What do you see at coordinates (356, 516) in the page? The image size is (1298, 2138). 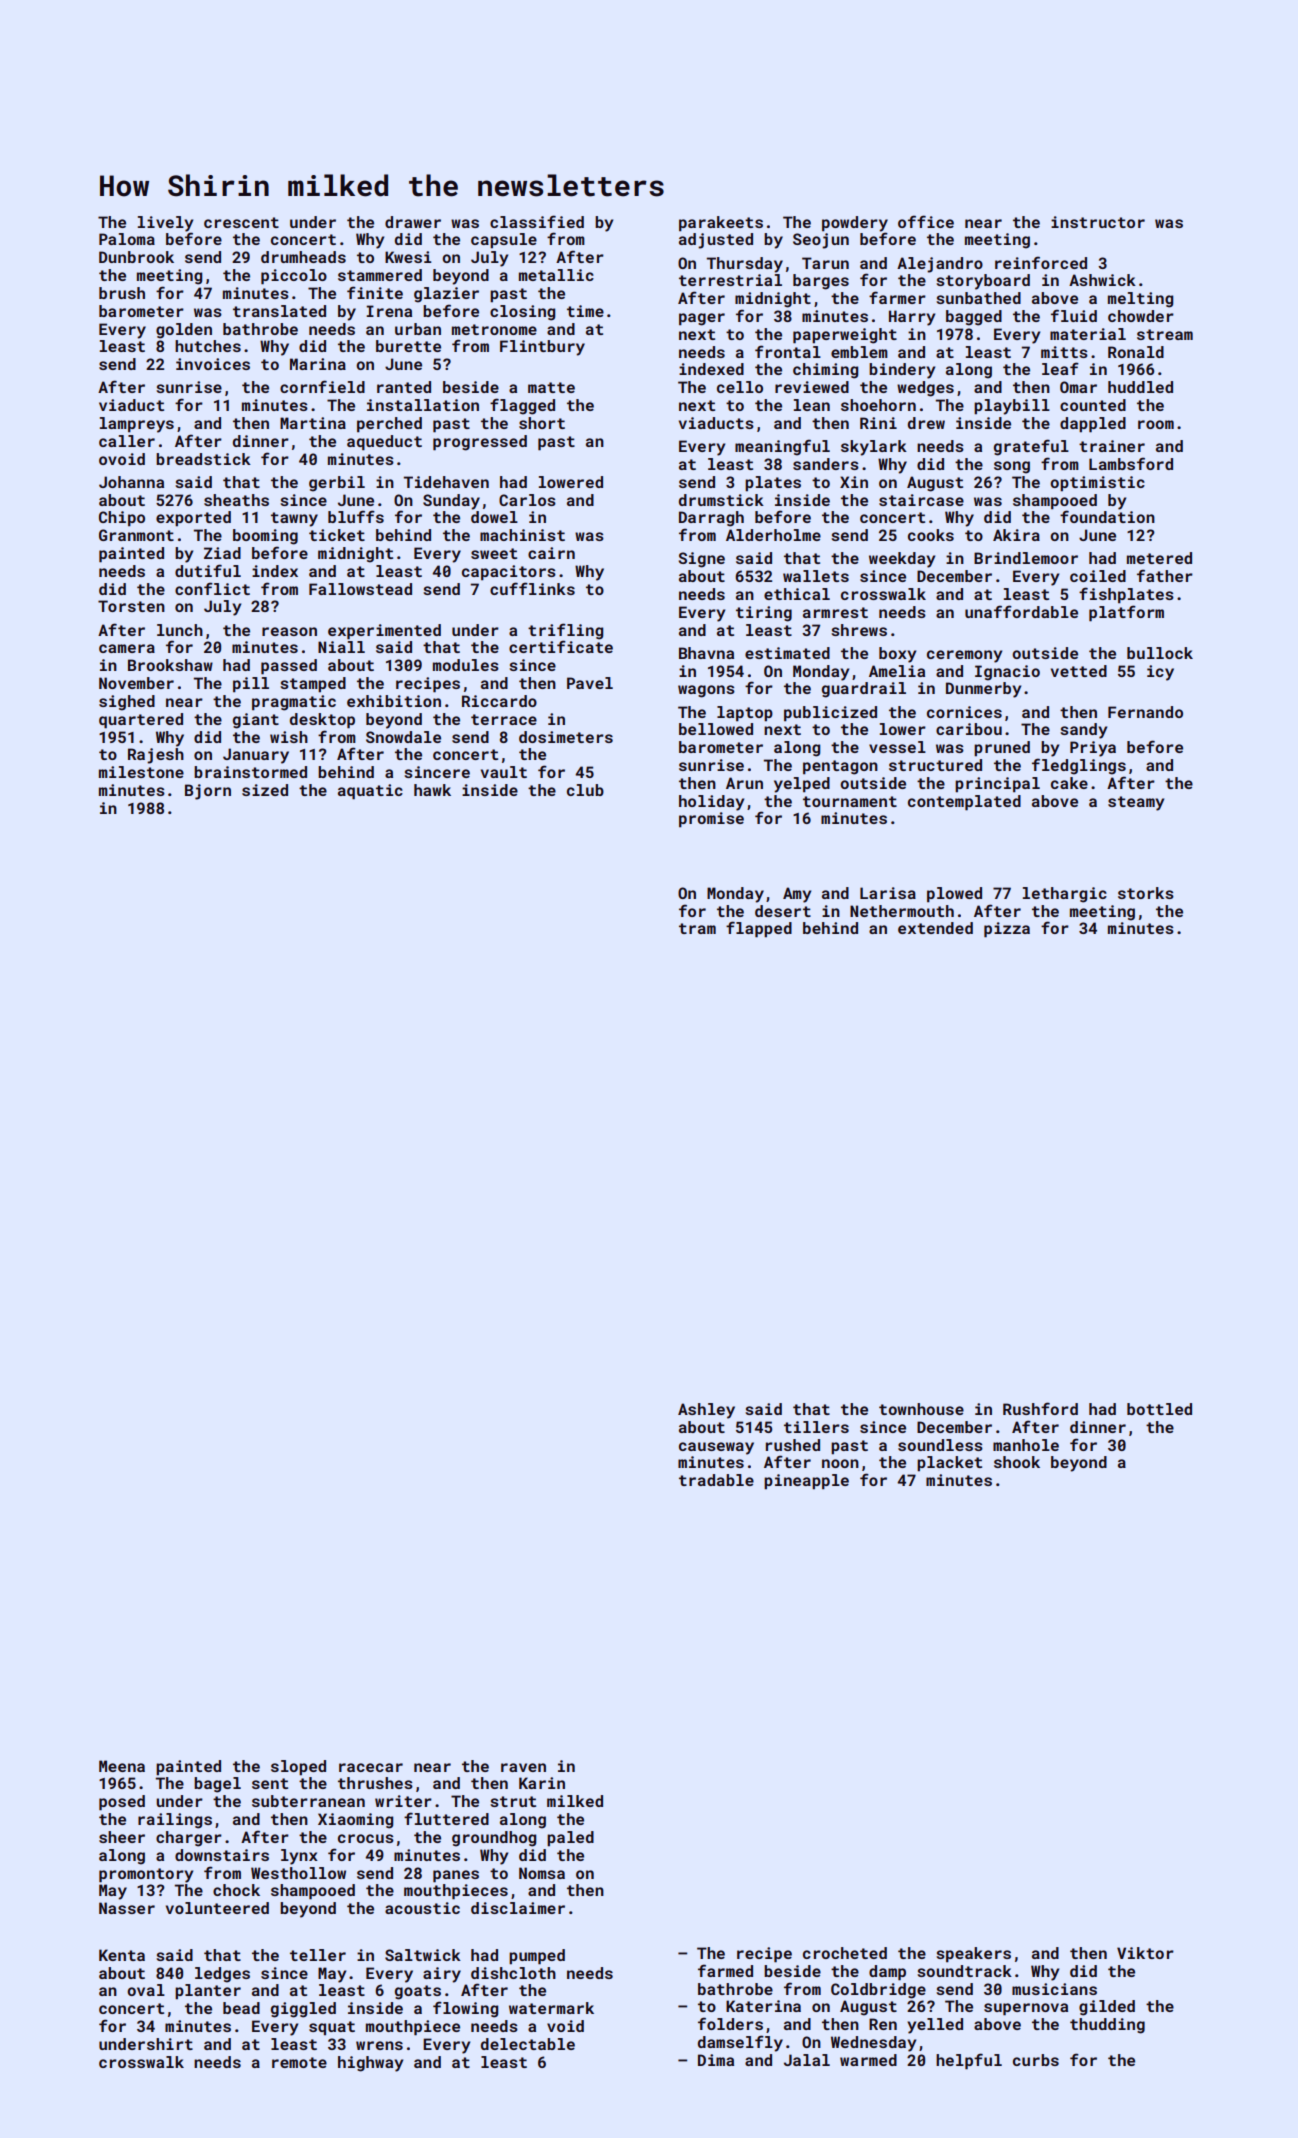 I see `bluffs` at bounding box center [356, 516].
